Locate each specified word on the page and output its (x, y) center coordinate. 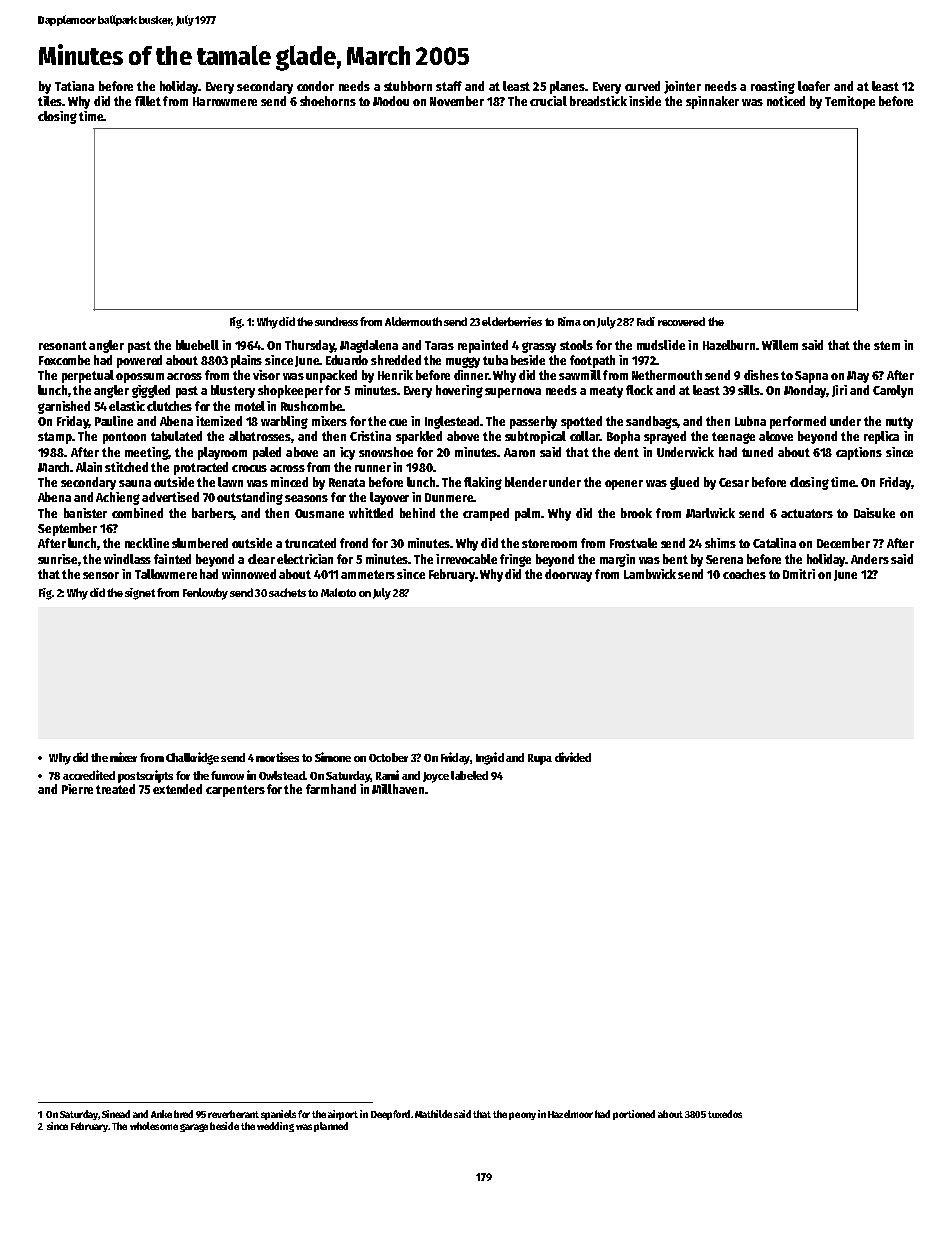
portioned (634, 1115)
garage (194, 1128)
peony (522, 1116)
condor (315, 86)
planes (567, 87)
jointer (682, 87)
